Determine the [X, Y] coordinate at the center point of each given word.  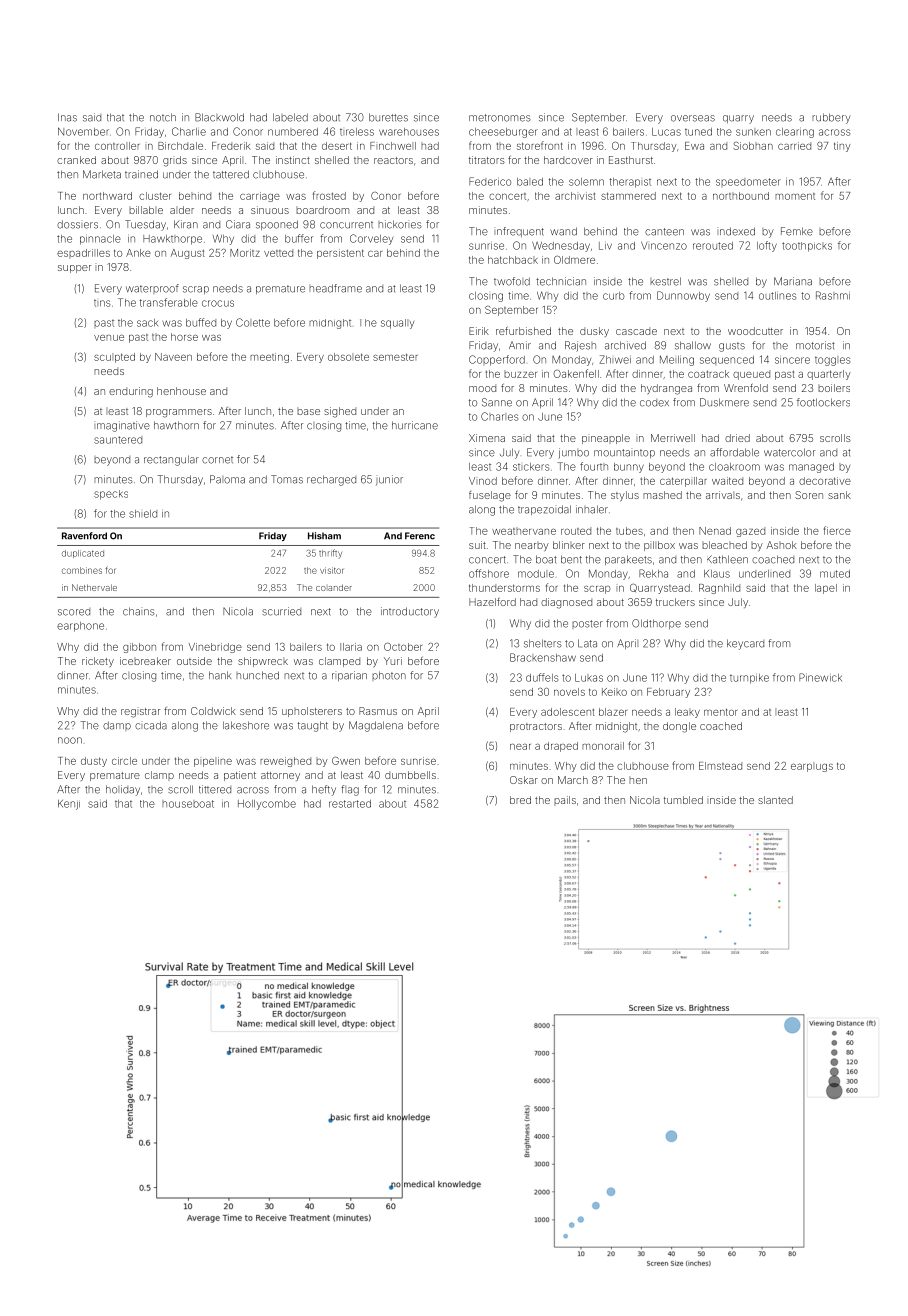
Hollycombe [267, 805]
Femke [797, 231]
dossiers [77, 224]
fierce [837, 530]
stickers [531, 467]
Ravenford [84, 536]
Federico [490, 181]
